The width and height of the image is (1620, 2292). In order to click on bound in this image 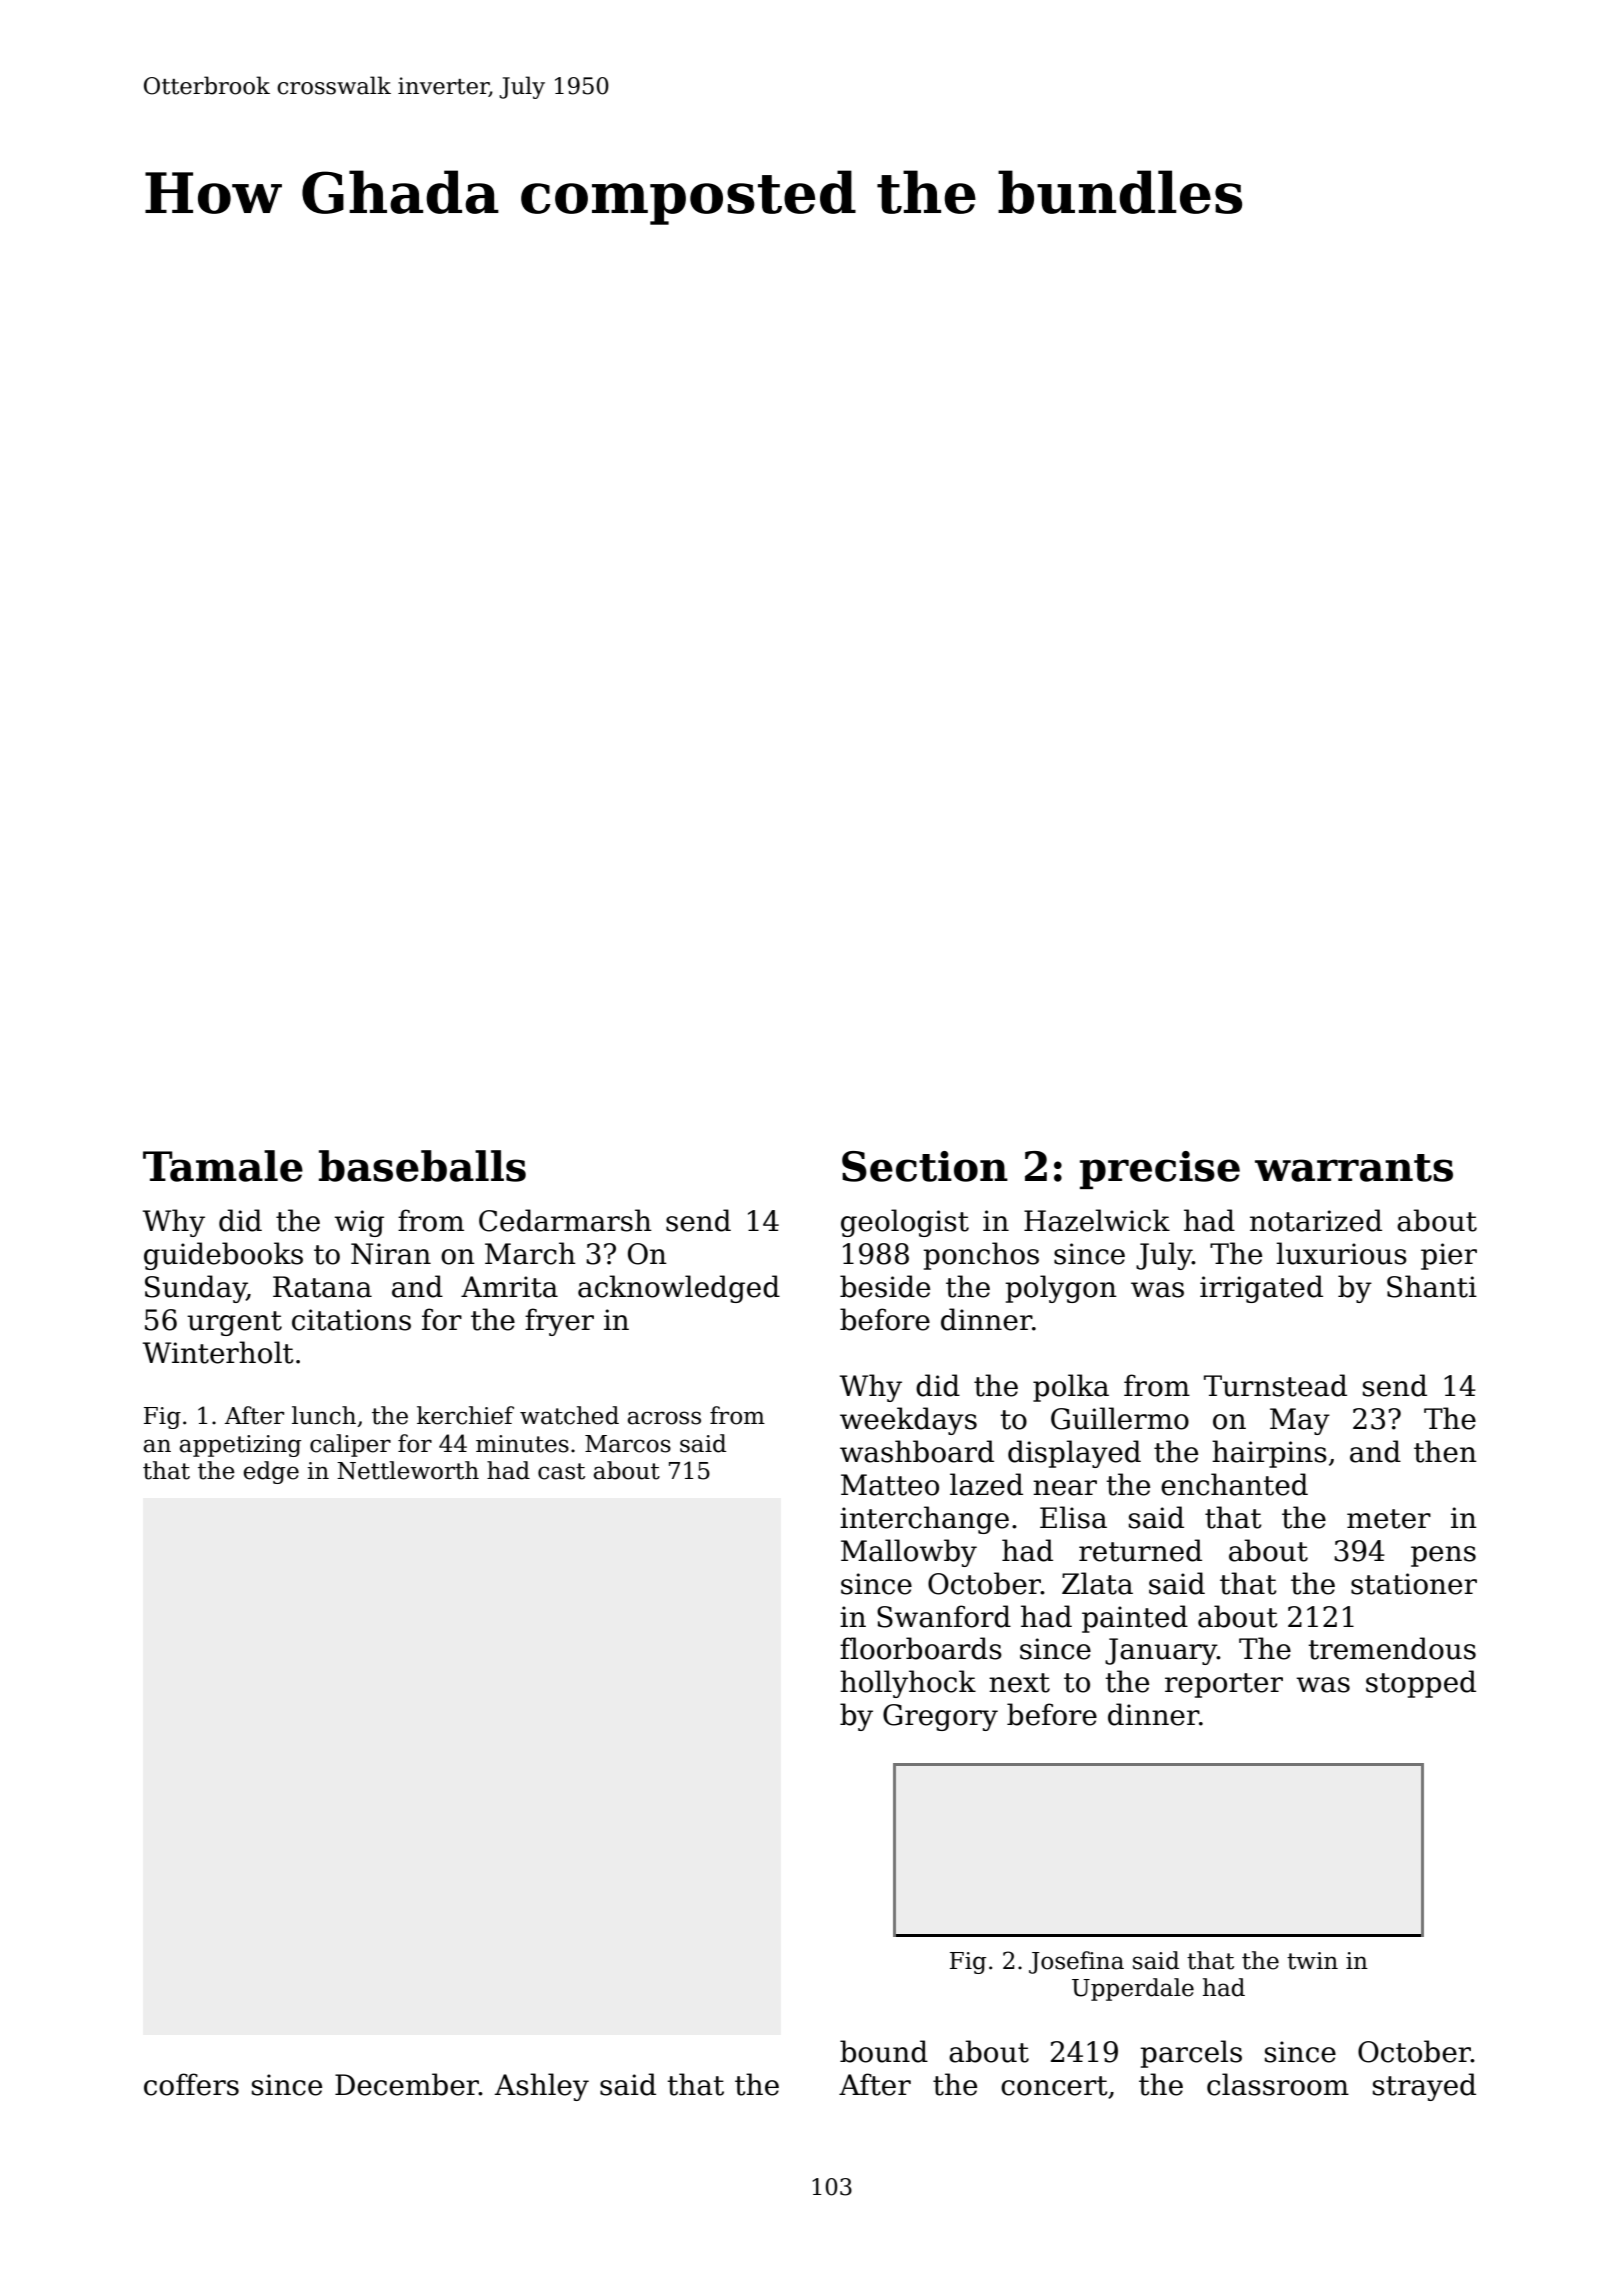, I will do `click(884, 2051)`.
